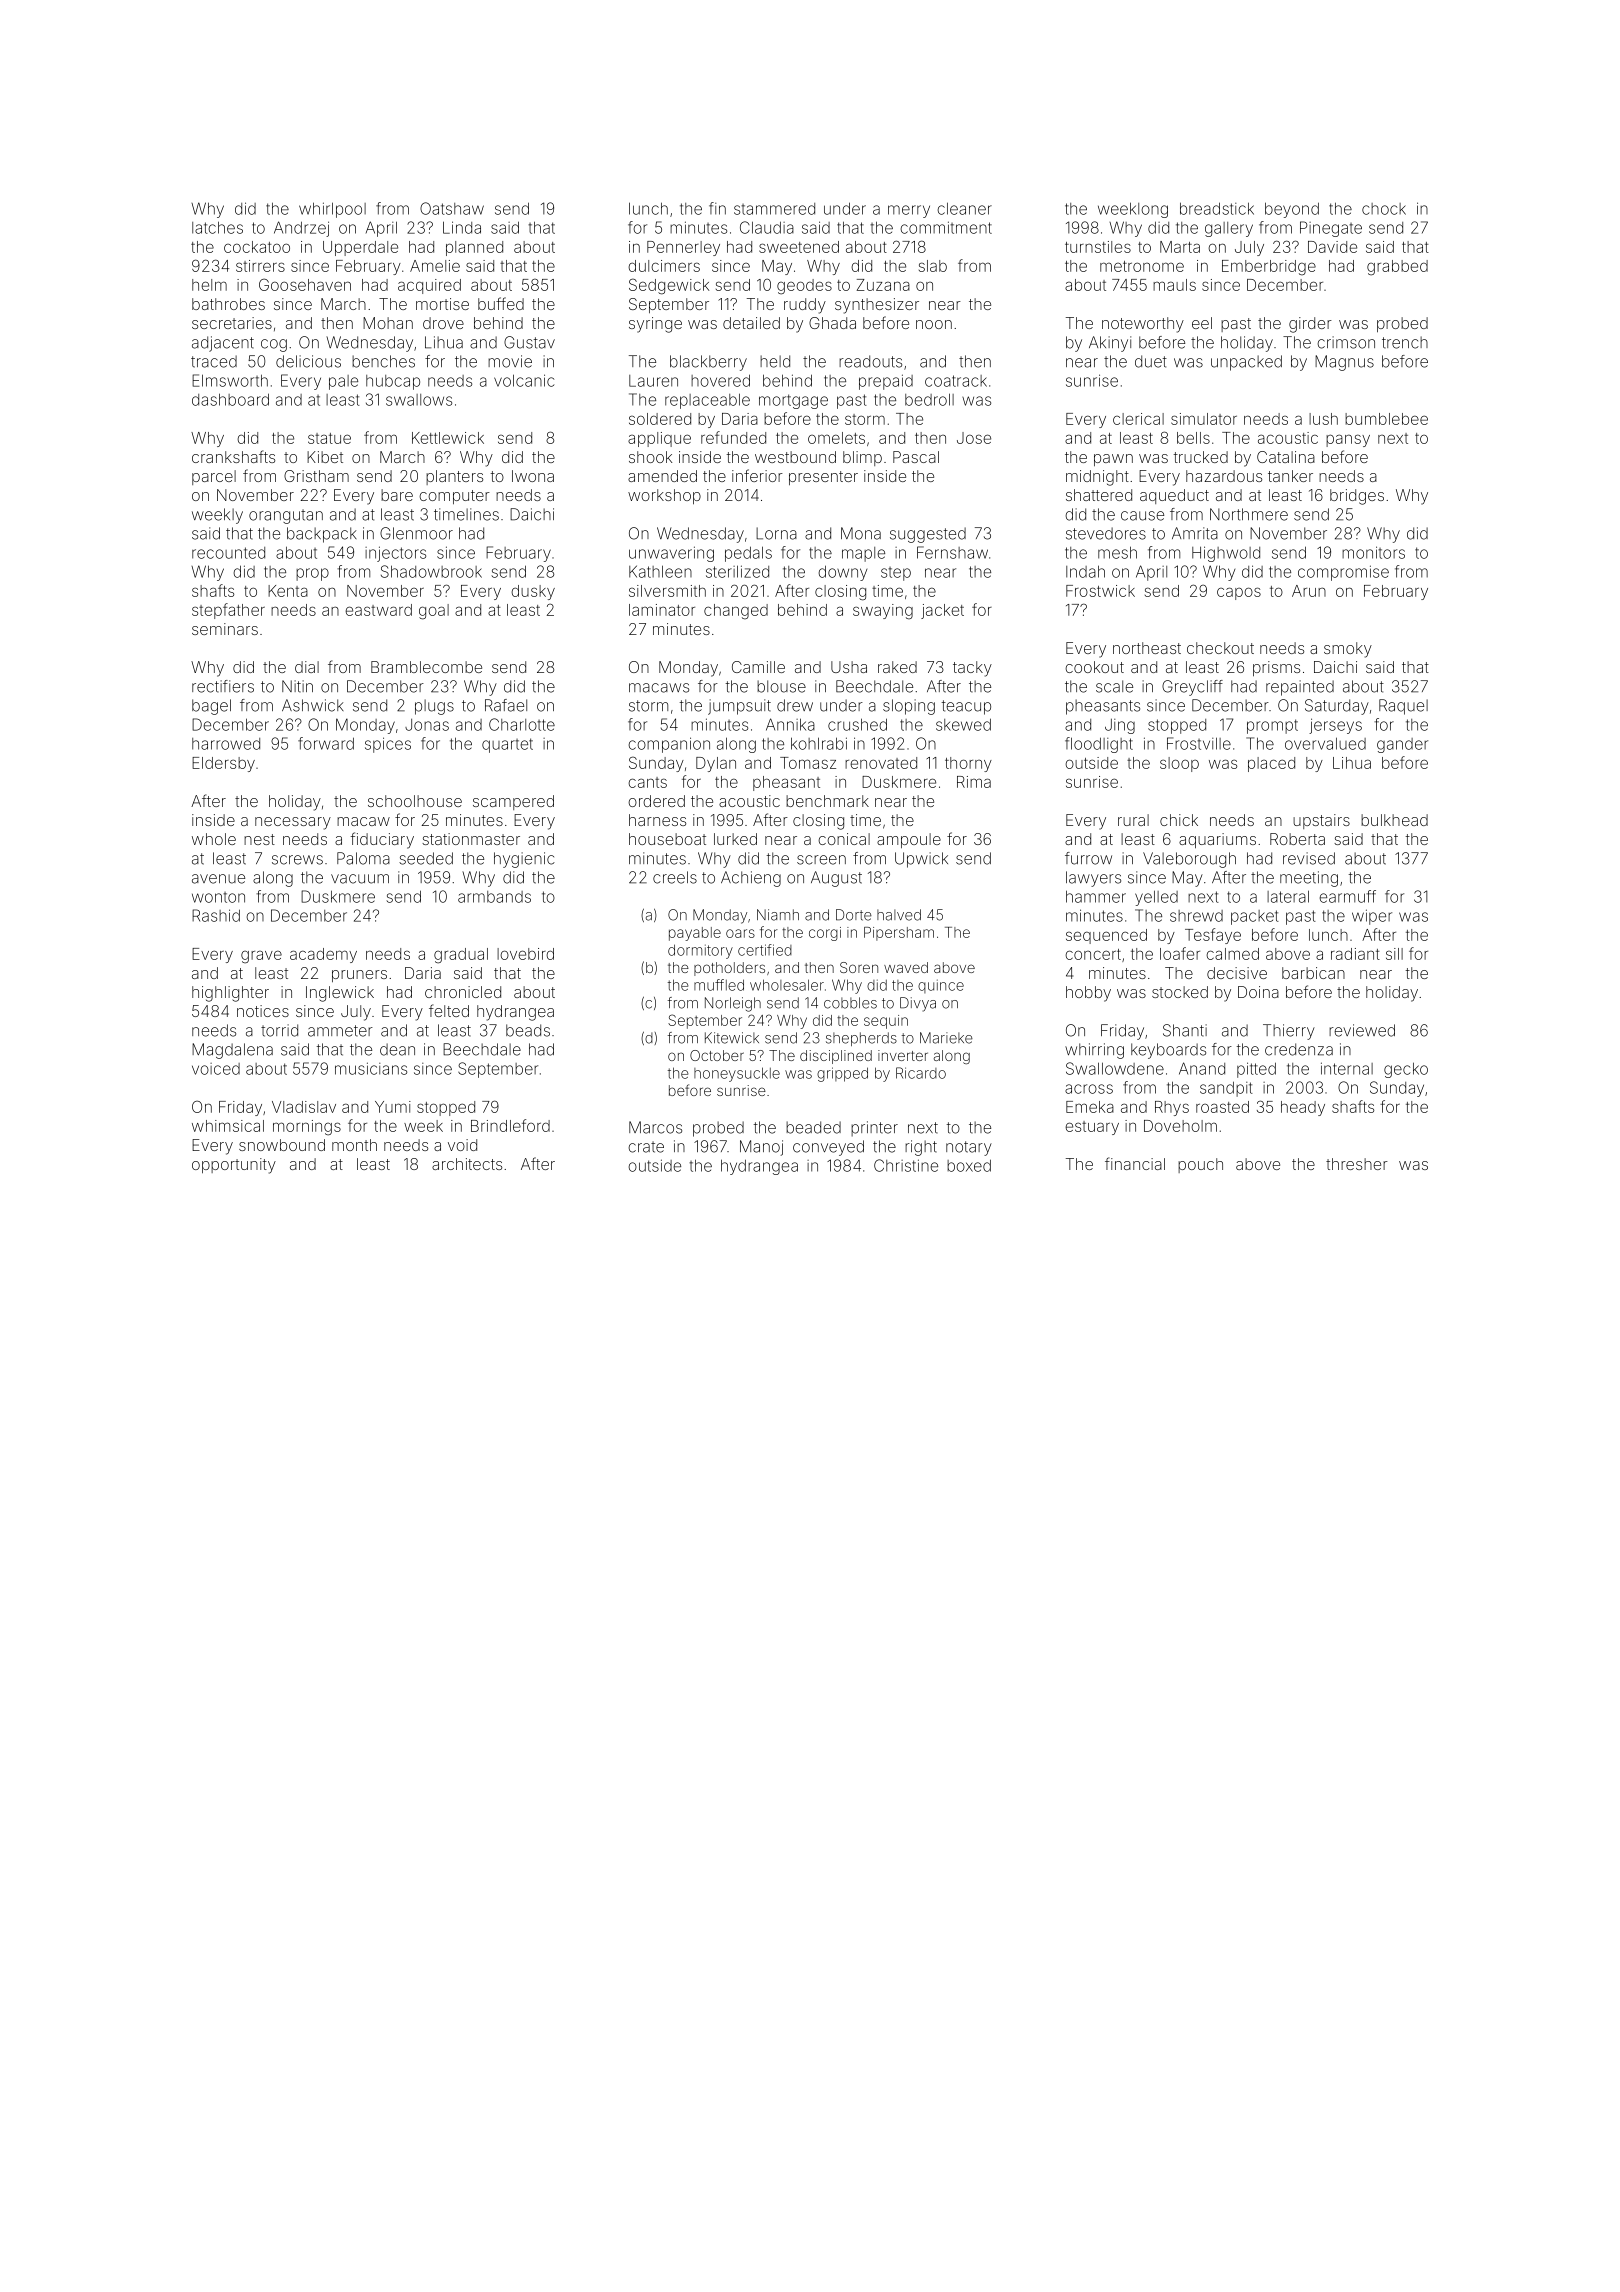 This image has height=2292, width=1620. What do you see at coordinates (804, 287) in the image?
I see `geodes` at bounding box center [804, 287].
